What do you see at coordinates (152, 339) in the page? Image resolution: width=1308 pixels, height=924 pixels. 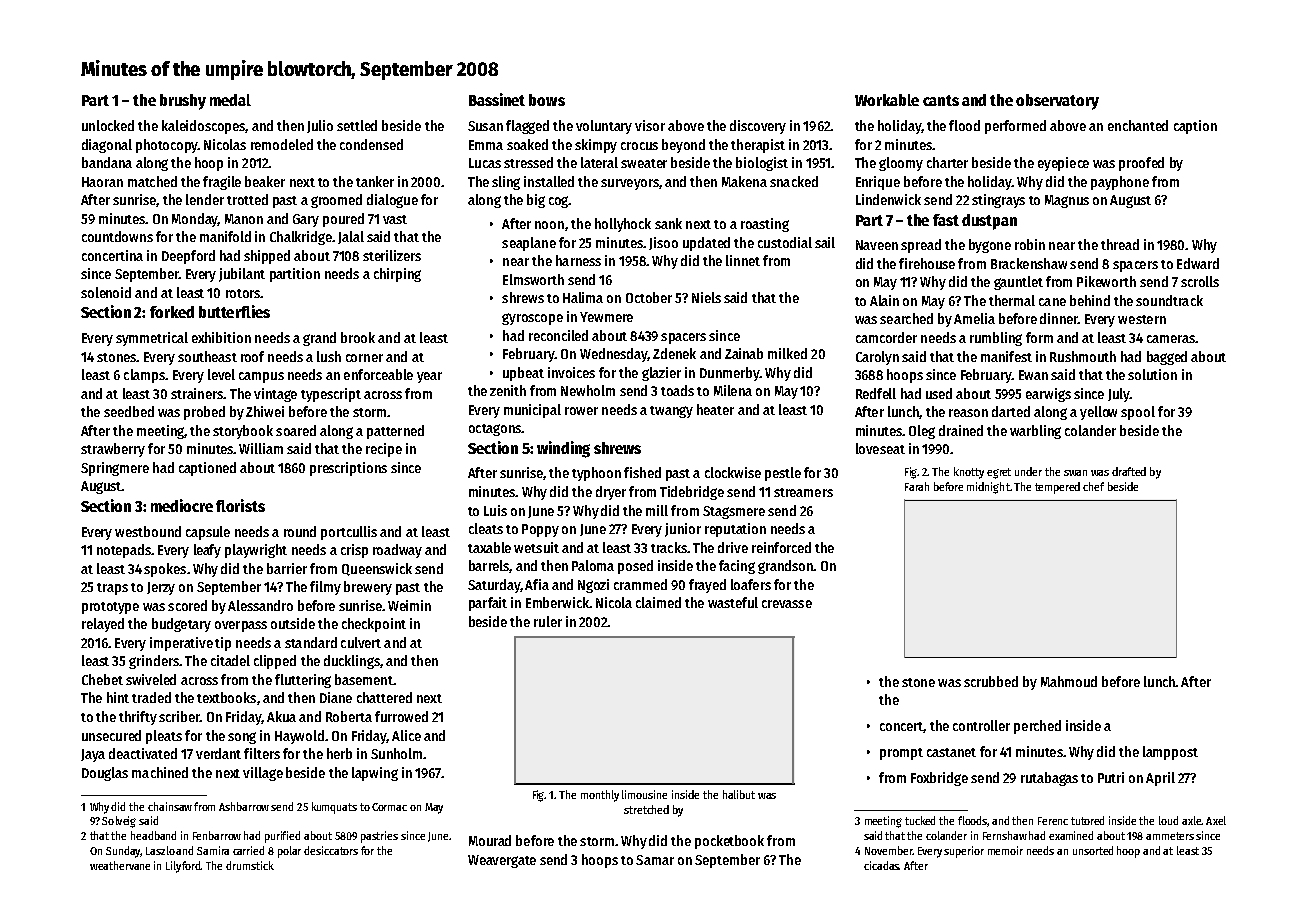 I see `symmetrical` at bounding box center [152, 339].
